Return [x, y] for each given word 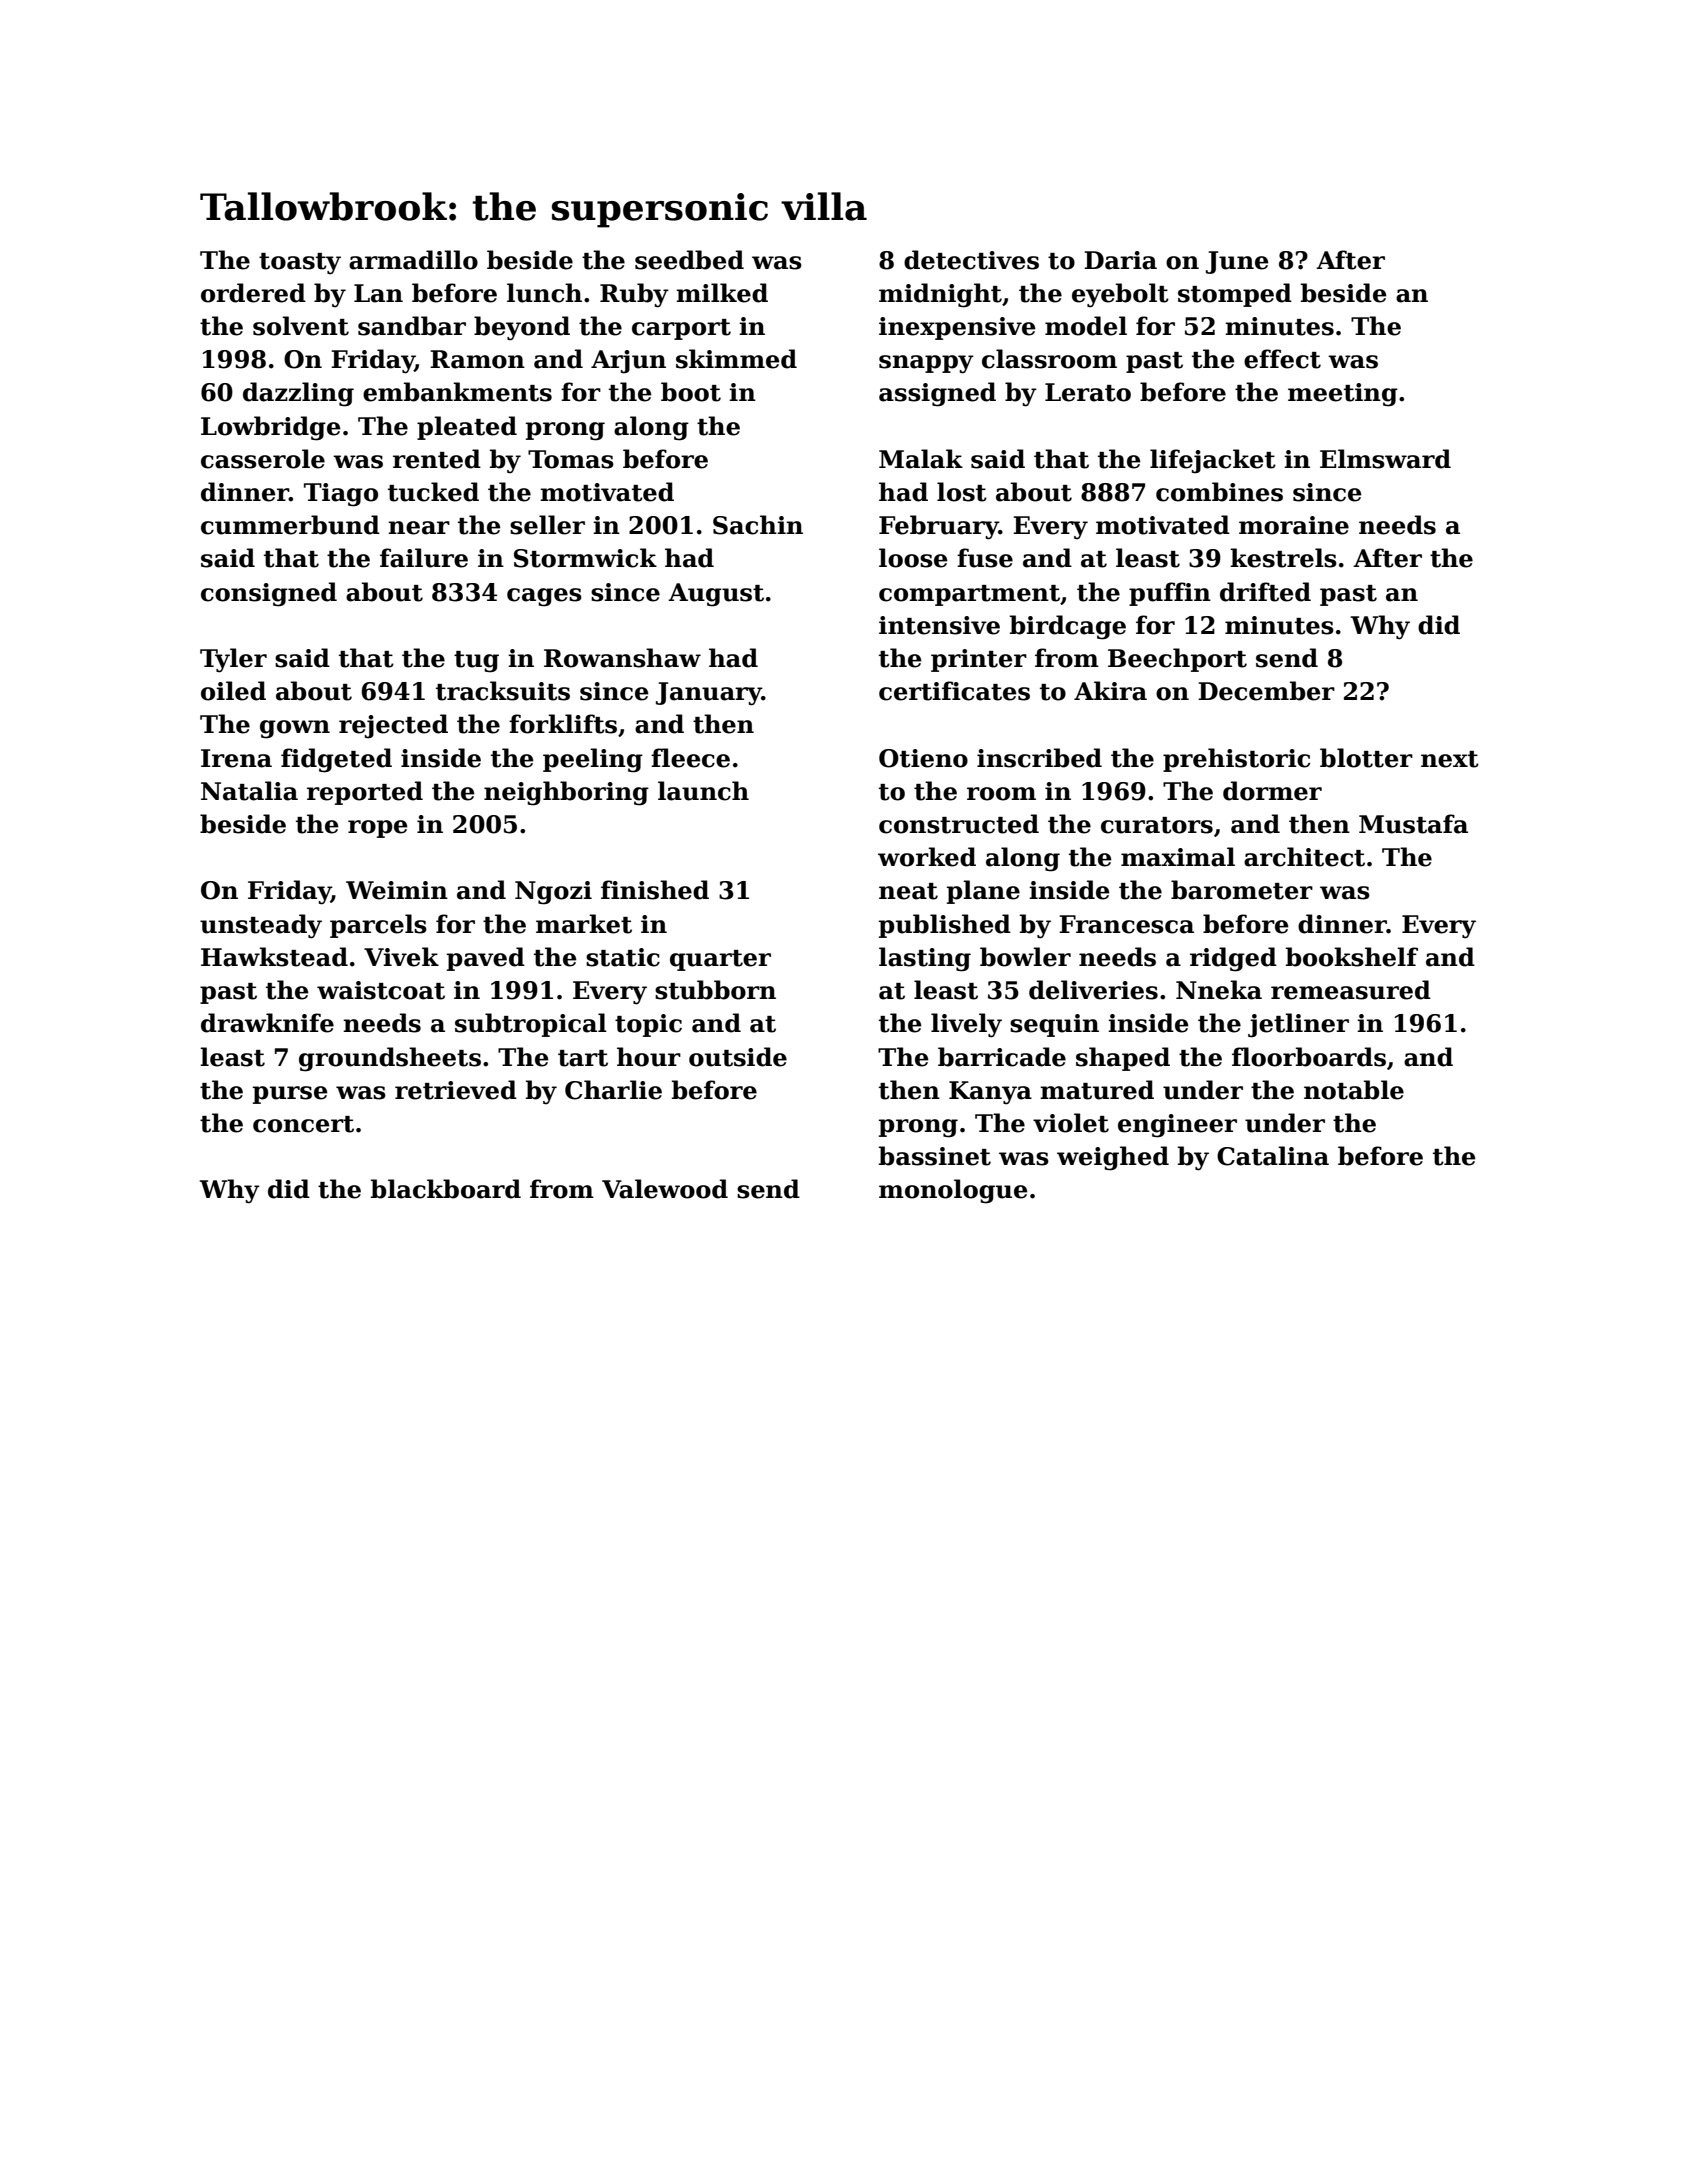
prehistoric [1236, 760]
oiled [233, 691]
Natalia [249, 791]
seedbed [689, 260]
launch [703, 791]
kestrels [1283, 558]
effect [1282, 359]
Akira [1110, 691]
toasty [300, 264]
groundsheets [390, 1059]
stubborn [715, 990]
